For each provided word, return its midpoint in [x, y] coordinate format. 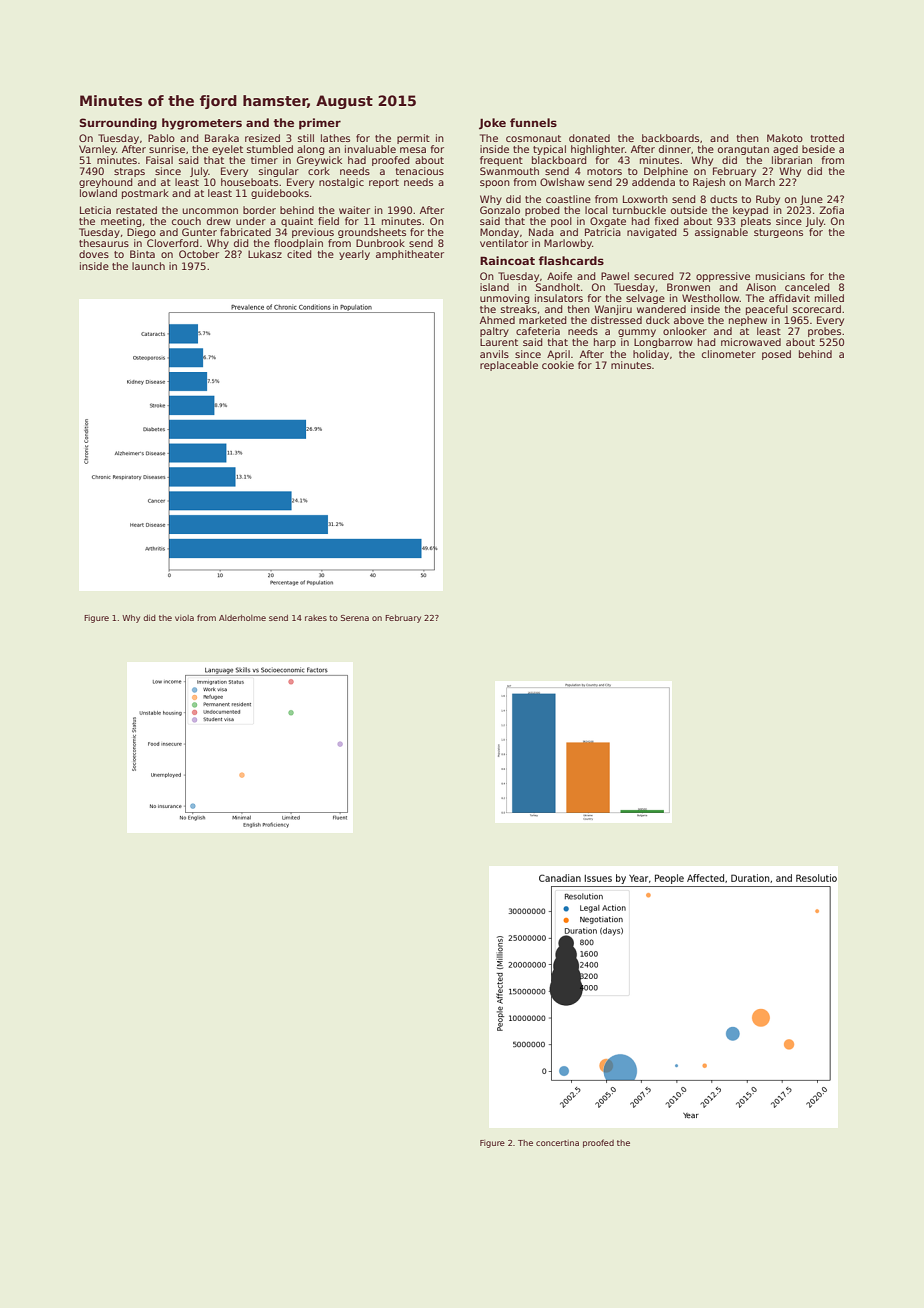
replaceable [509, 366]
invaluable [370, 149]
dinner [675, 149]
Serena [355, 618]
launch [148, 266]
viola [184, 618]
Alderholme [242, 618]
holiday [651, 355]
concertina [557, 1143]
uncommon [210, 211]
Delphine [666, 172]
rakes [316, 618]
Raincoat [507, 260]
